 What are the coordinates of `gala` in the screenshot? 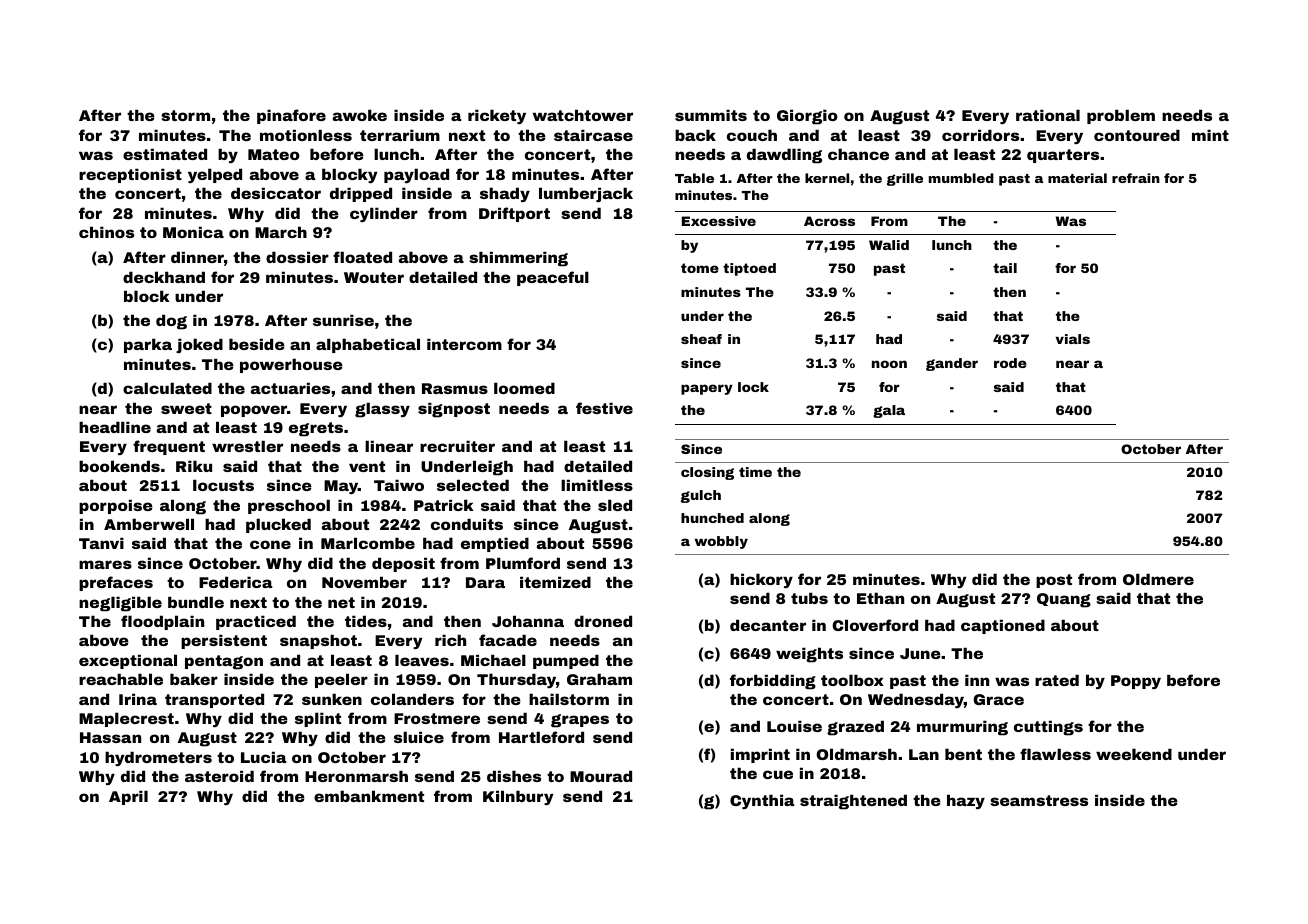 It's located at (889, 411).
